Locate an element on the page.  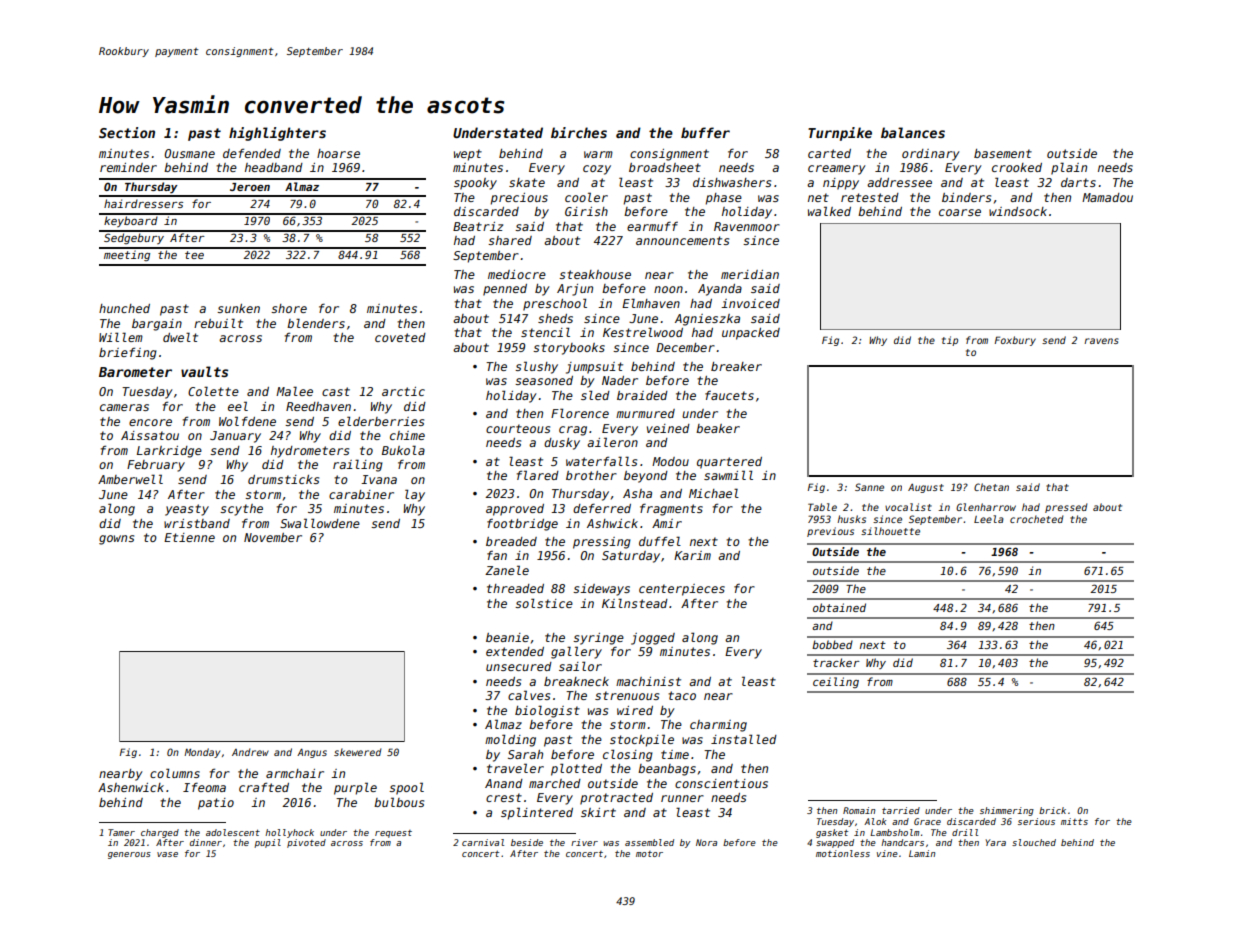
Girish is located at coordinates (586, 211).
